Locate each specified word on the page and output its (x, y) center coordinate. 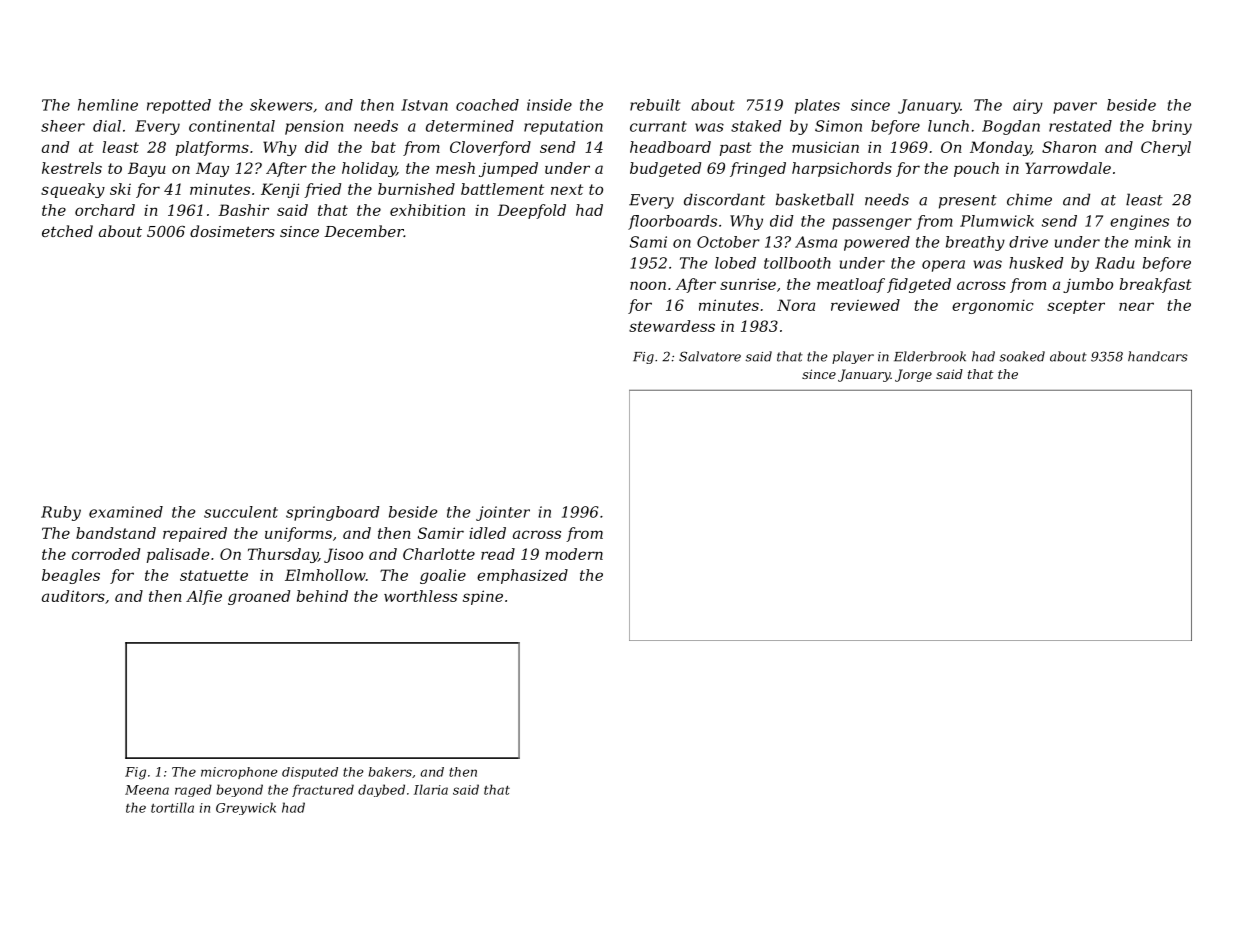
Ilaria (431, 789)
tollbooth (797, 263)
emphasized (522, 576)
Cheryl (1166, 148)
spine (483, 597)
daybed (381, 790)
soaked (1022, 356)
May (212, 169)
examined (126, 512)
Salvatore (710, 356)
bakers (390, 772)
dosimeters (232, 231)
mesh (455, 168)
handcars (1158, 356)
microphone (239, 773)
